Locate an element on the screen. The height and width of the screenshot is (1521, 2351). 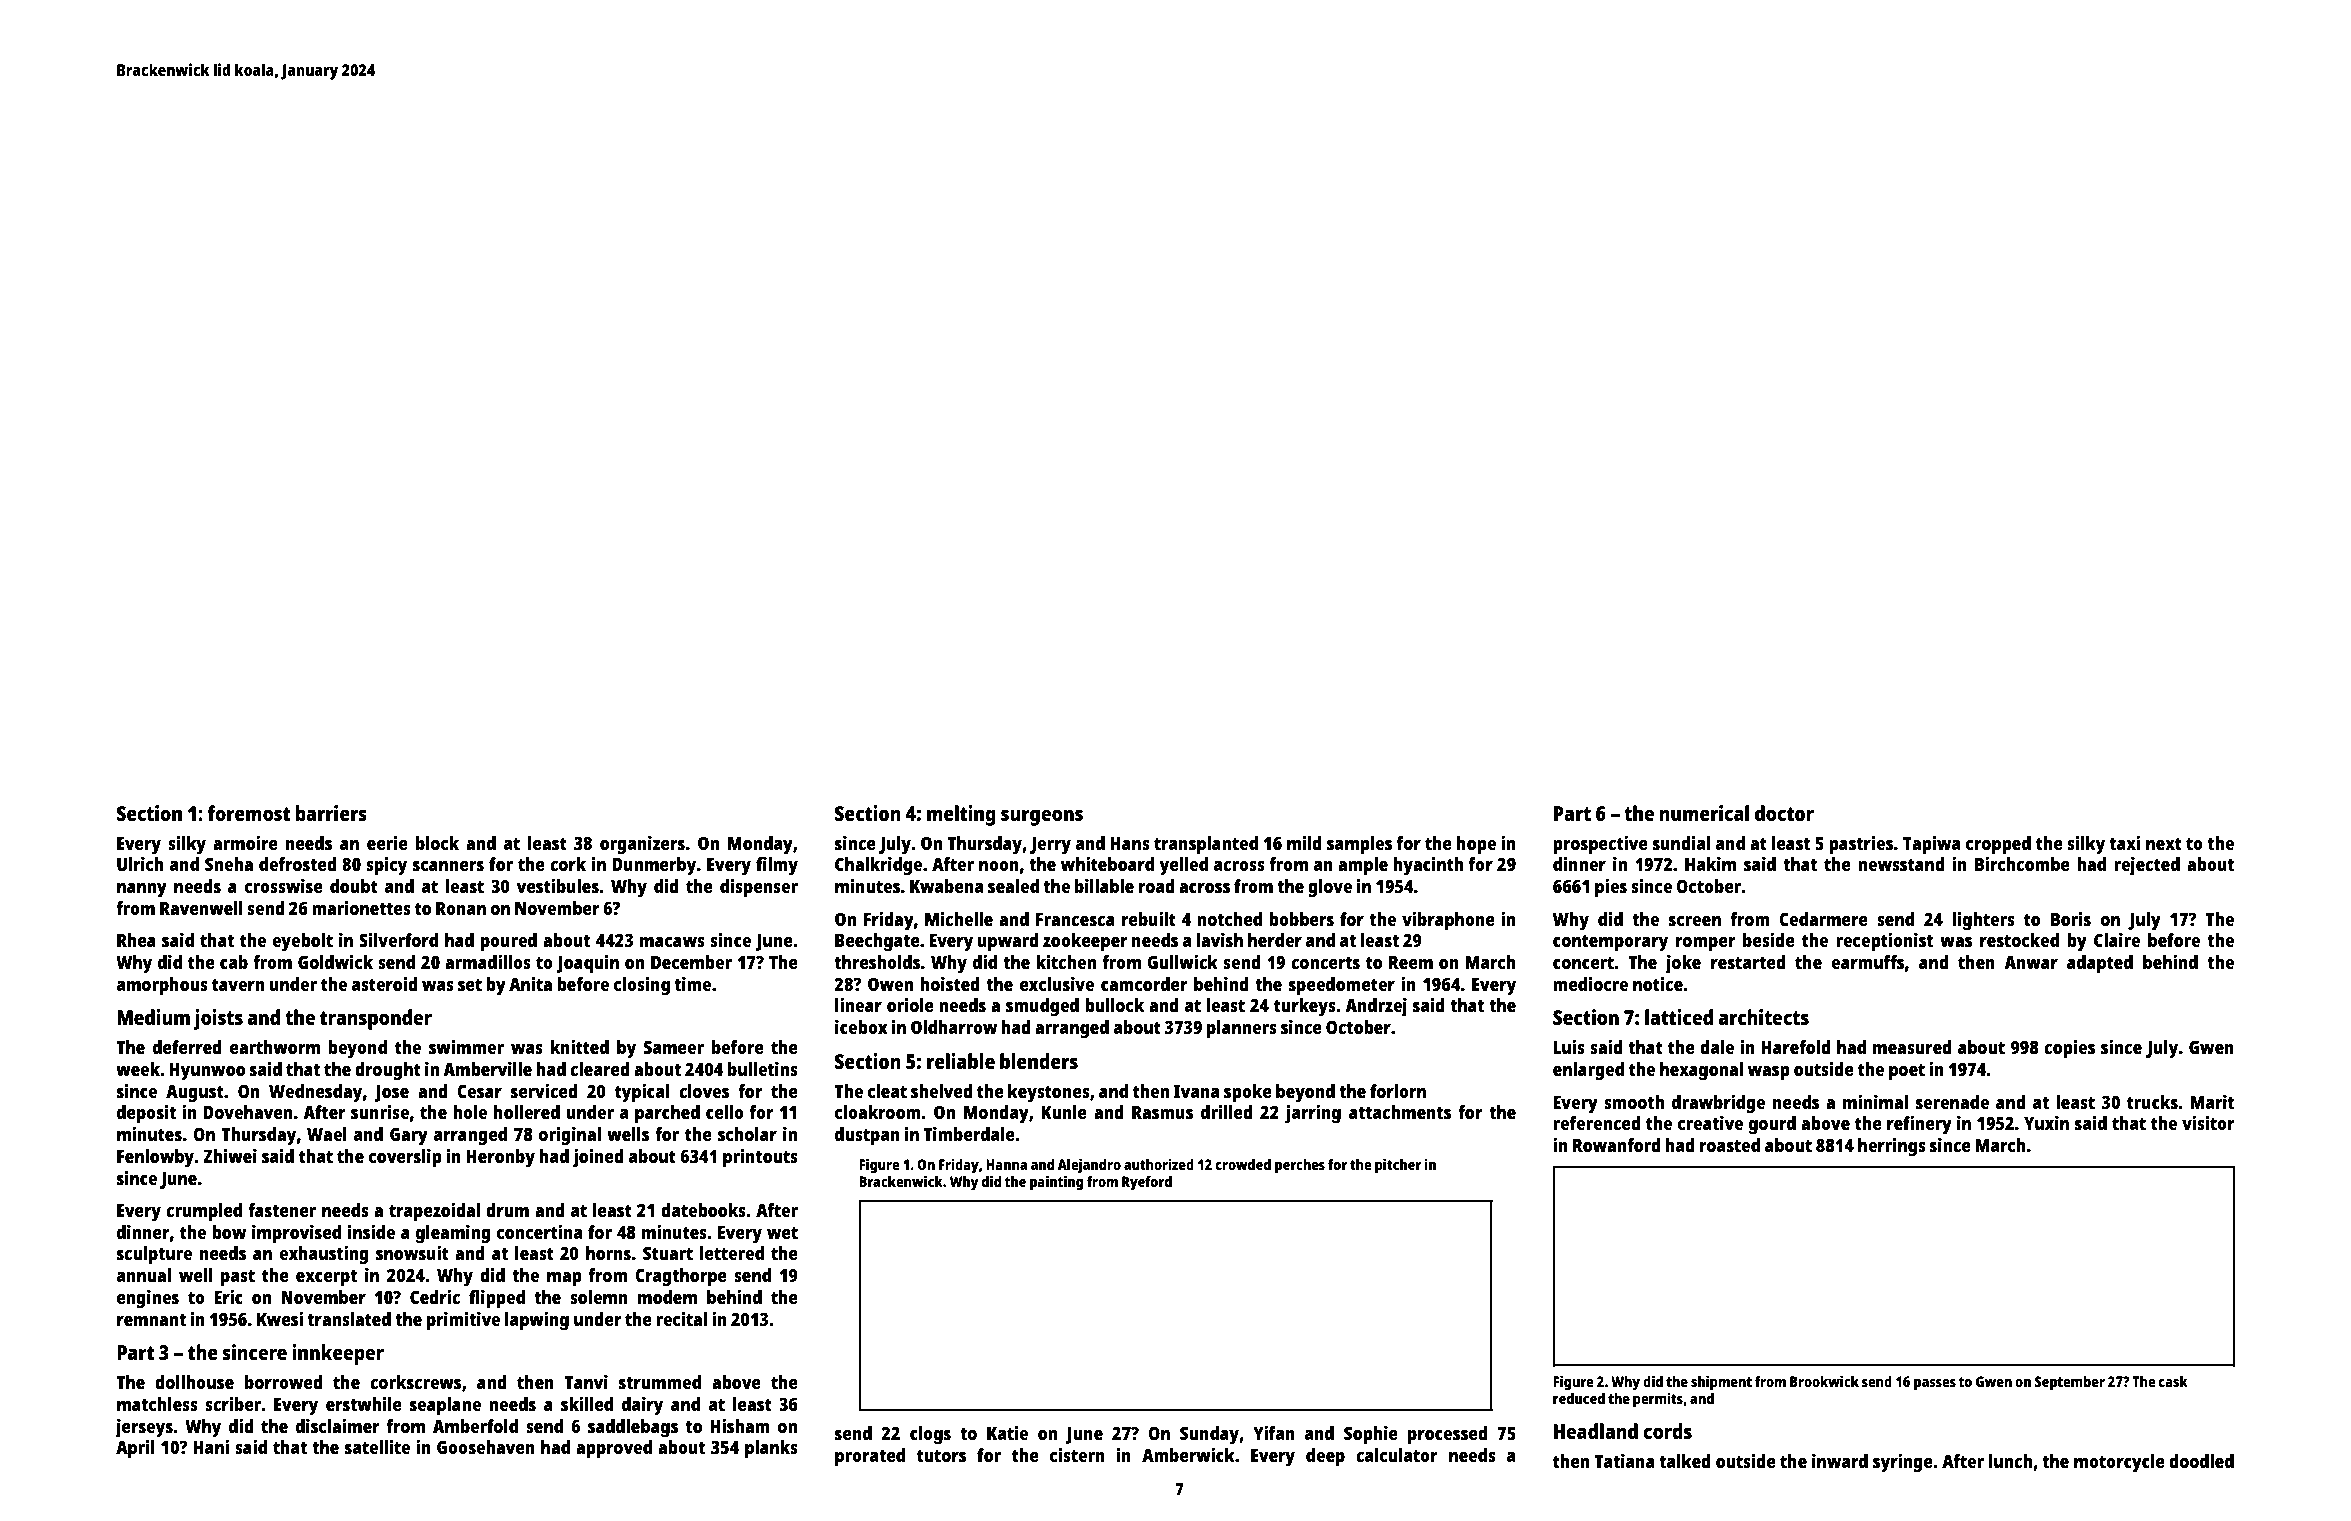
reduced is located at coordinates (1579, 1398).
